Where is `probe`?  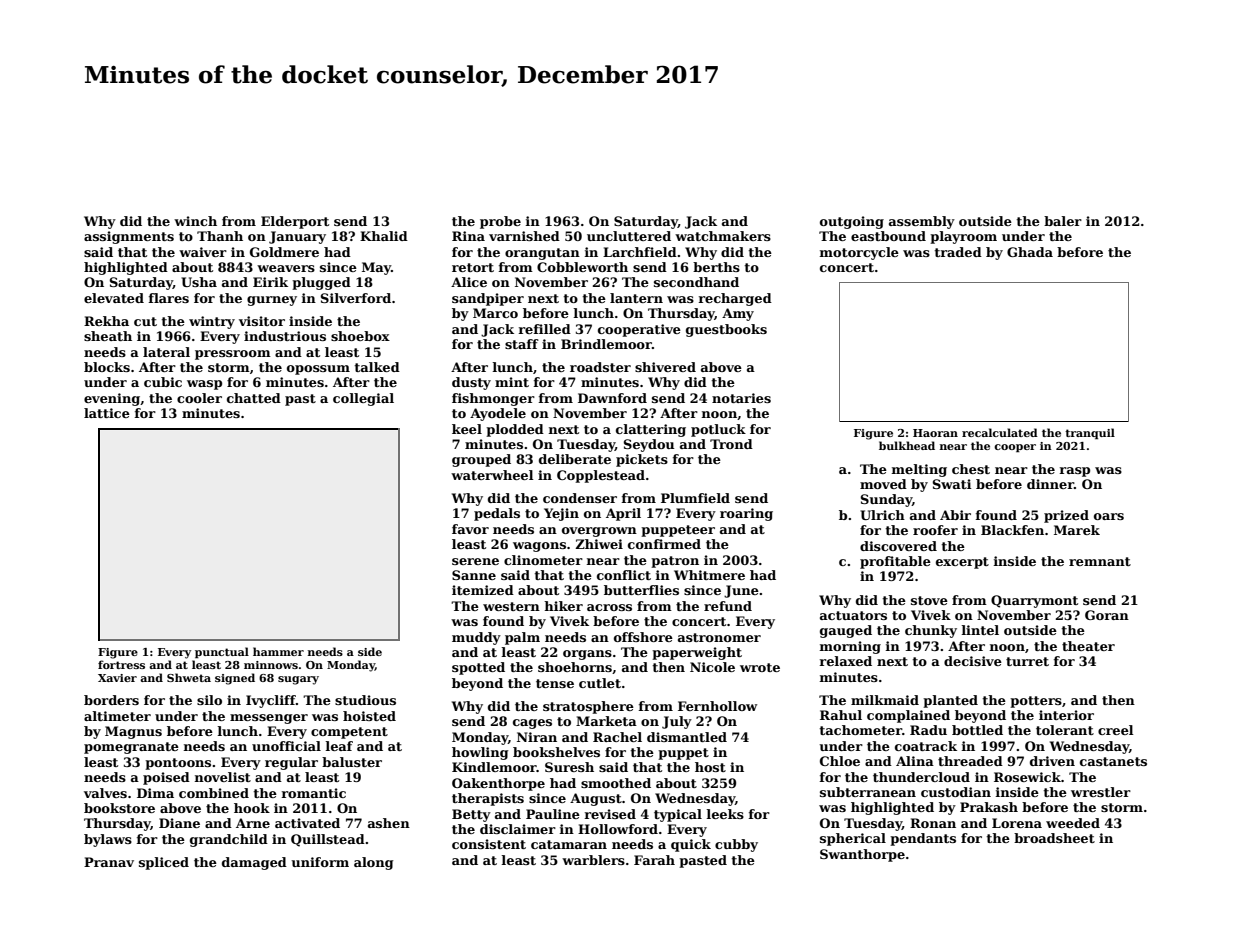 probe is located at coordinates (500, 222).
